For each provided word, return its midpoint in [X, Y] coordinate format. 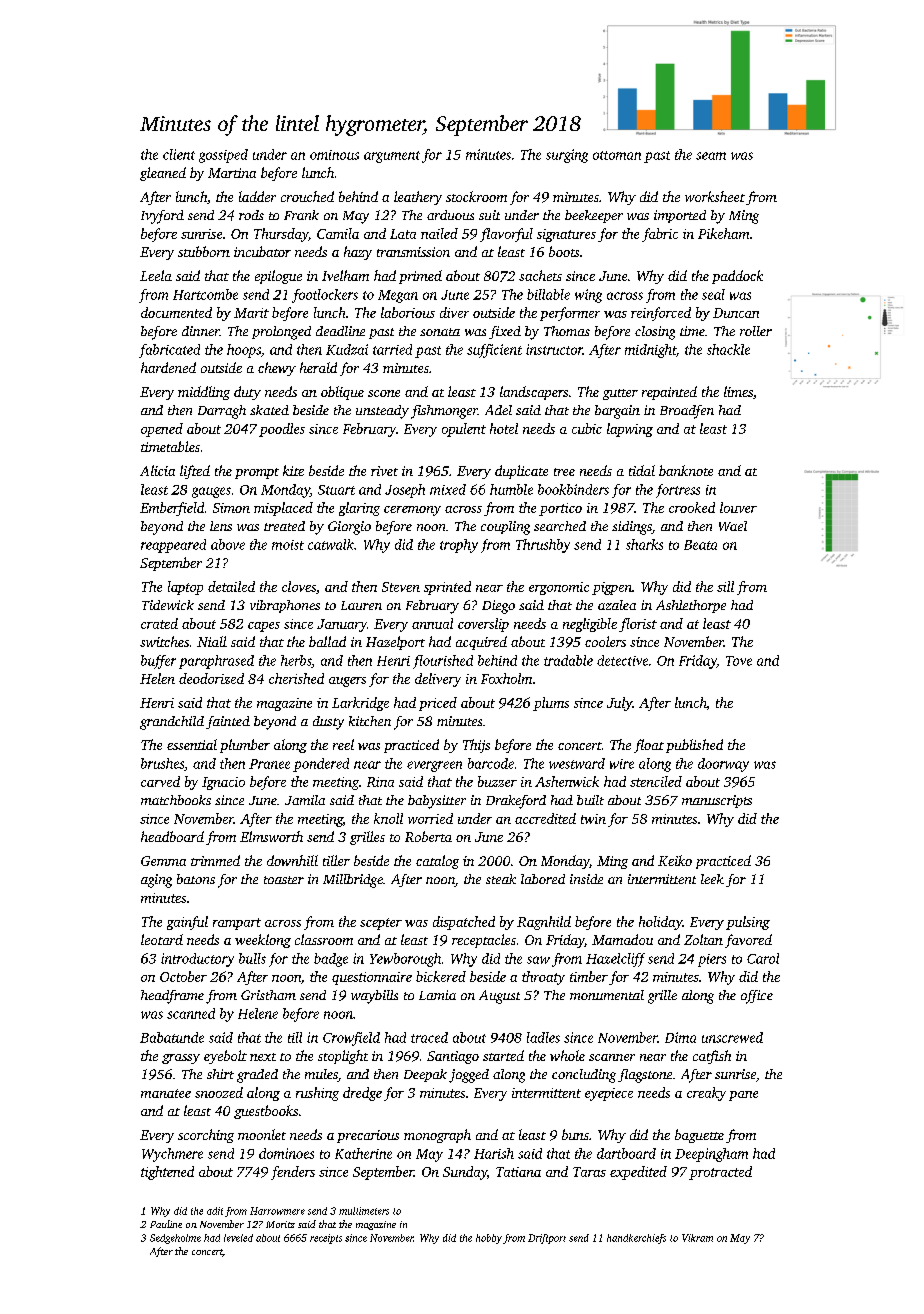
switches [164, 641]
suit [489, 215]
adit [215, 1211]
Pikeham [723, 233]
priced [438, 704]
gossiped [223, 156]
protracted [720, 1173]
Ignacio [223, 783]
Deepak [425, 1075]
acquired [481, 643]
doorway [723, 765]
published [694, 746]
